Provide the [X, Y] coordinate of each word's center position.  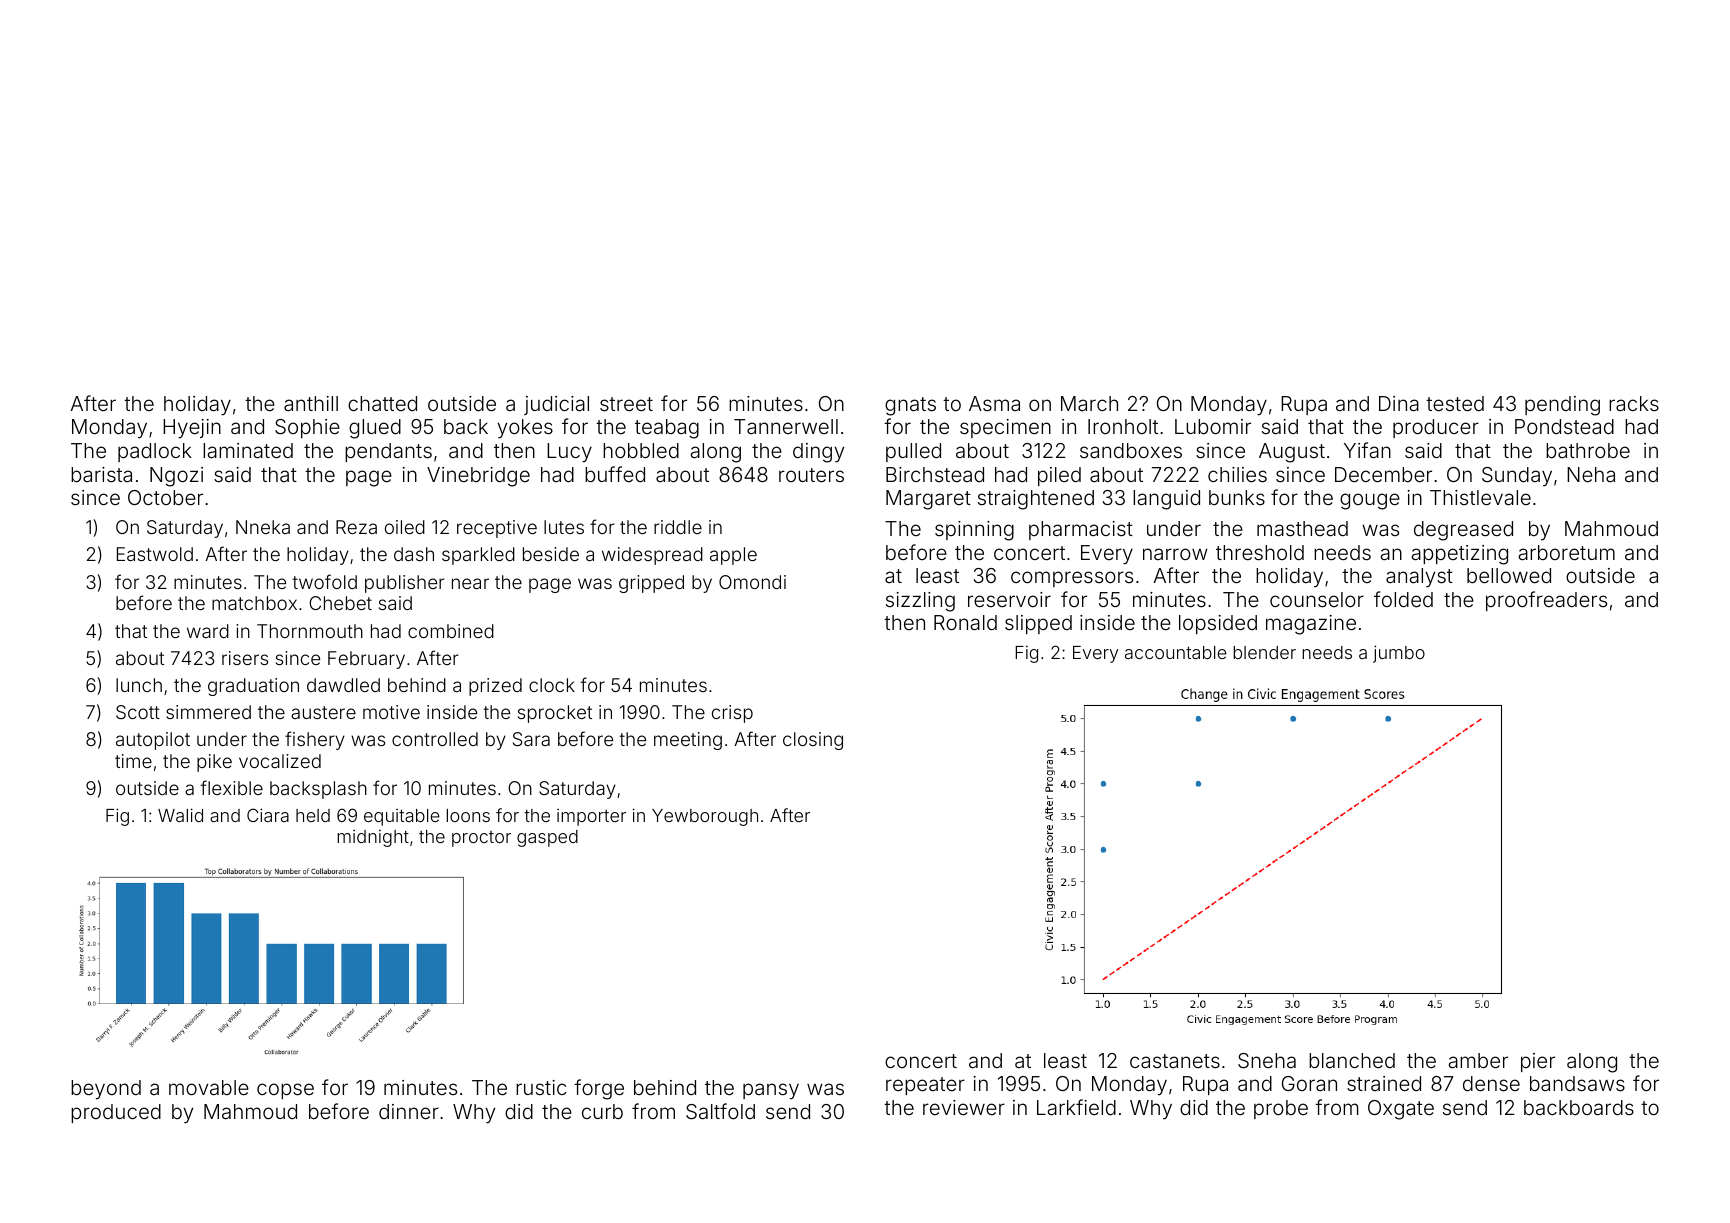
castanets [1175, 1061]
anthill [311, 403]
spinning [974, 531]
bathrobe [1588, 450]
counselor [1317, 599]
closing [813, 741]
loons [468, 815]
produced [116, 1113]
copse [285, 1091]
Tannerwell [786, 426]
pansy [771, 1091]
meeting [688, 741]
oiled [405, 527]
